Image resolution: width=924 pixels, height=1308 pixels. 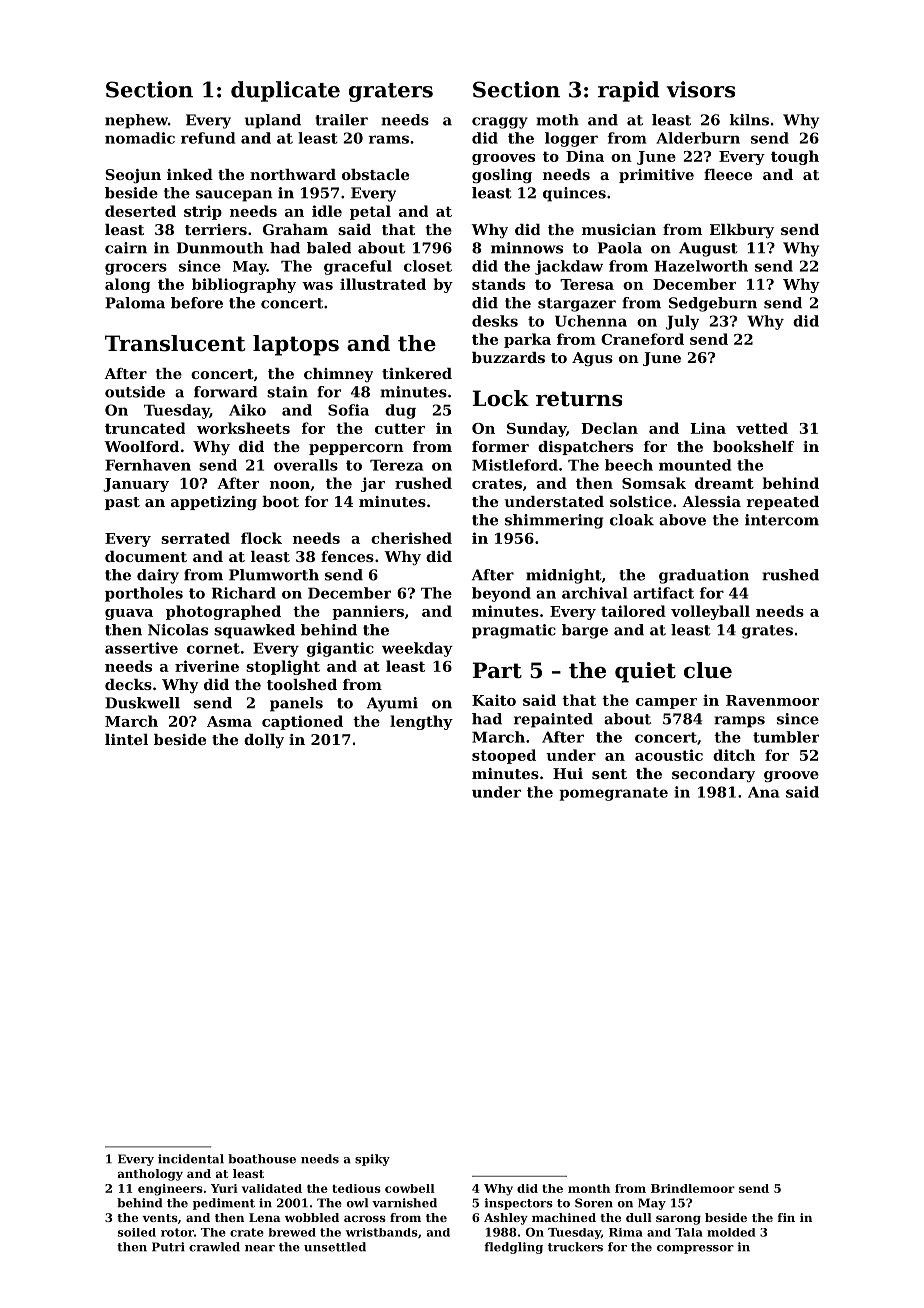 I want to click on lintel, so click(x=126, y=739).
